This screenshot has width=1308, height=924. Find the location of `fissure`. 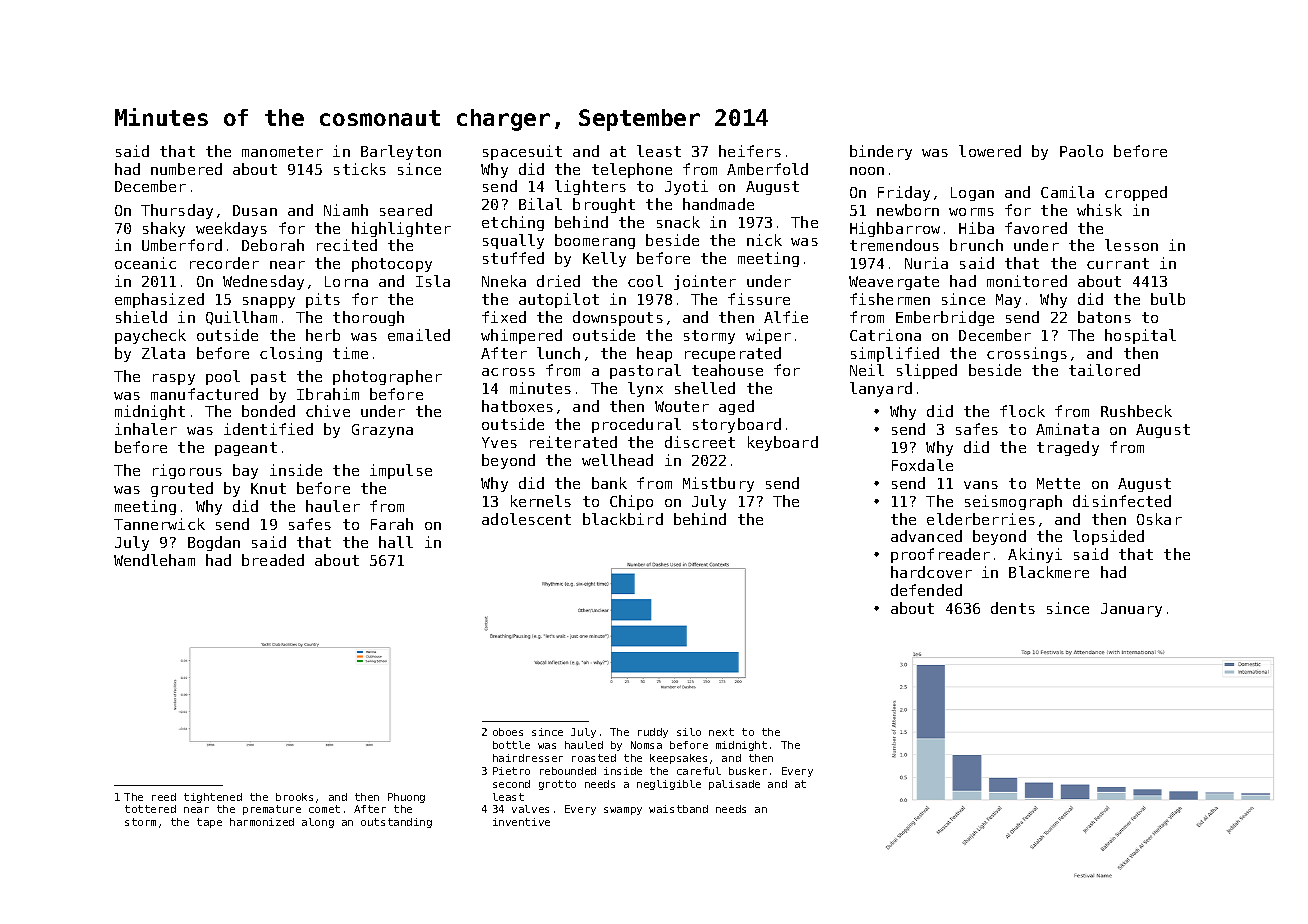

fissure is located at coordinates (759, 299).
